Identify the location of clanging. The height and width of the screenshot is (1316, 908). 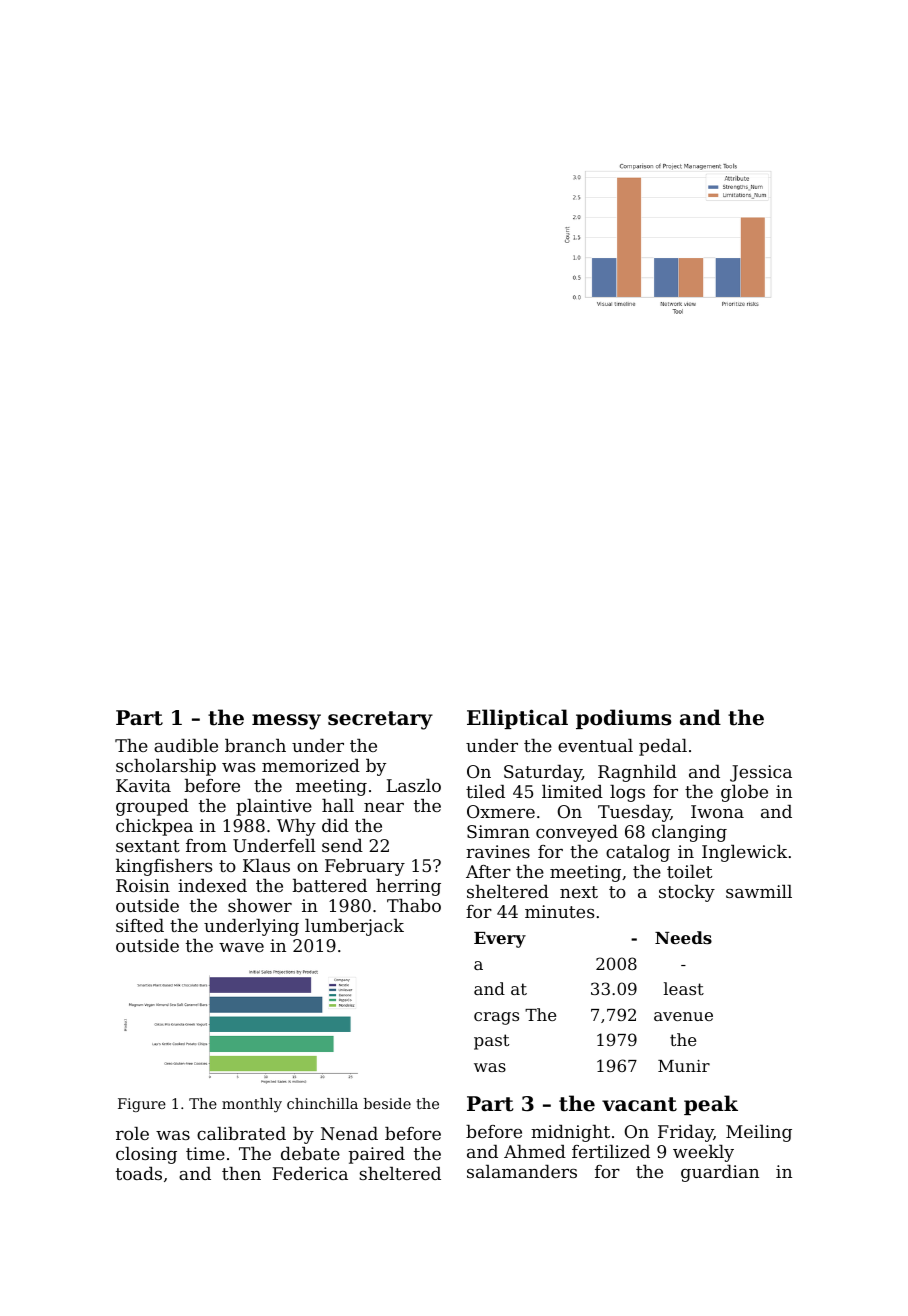
(689, 833).
